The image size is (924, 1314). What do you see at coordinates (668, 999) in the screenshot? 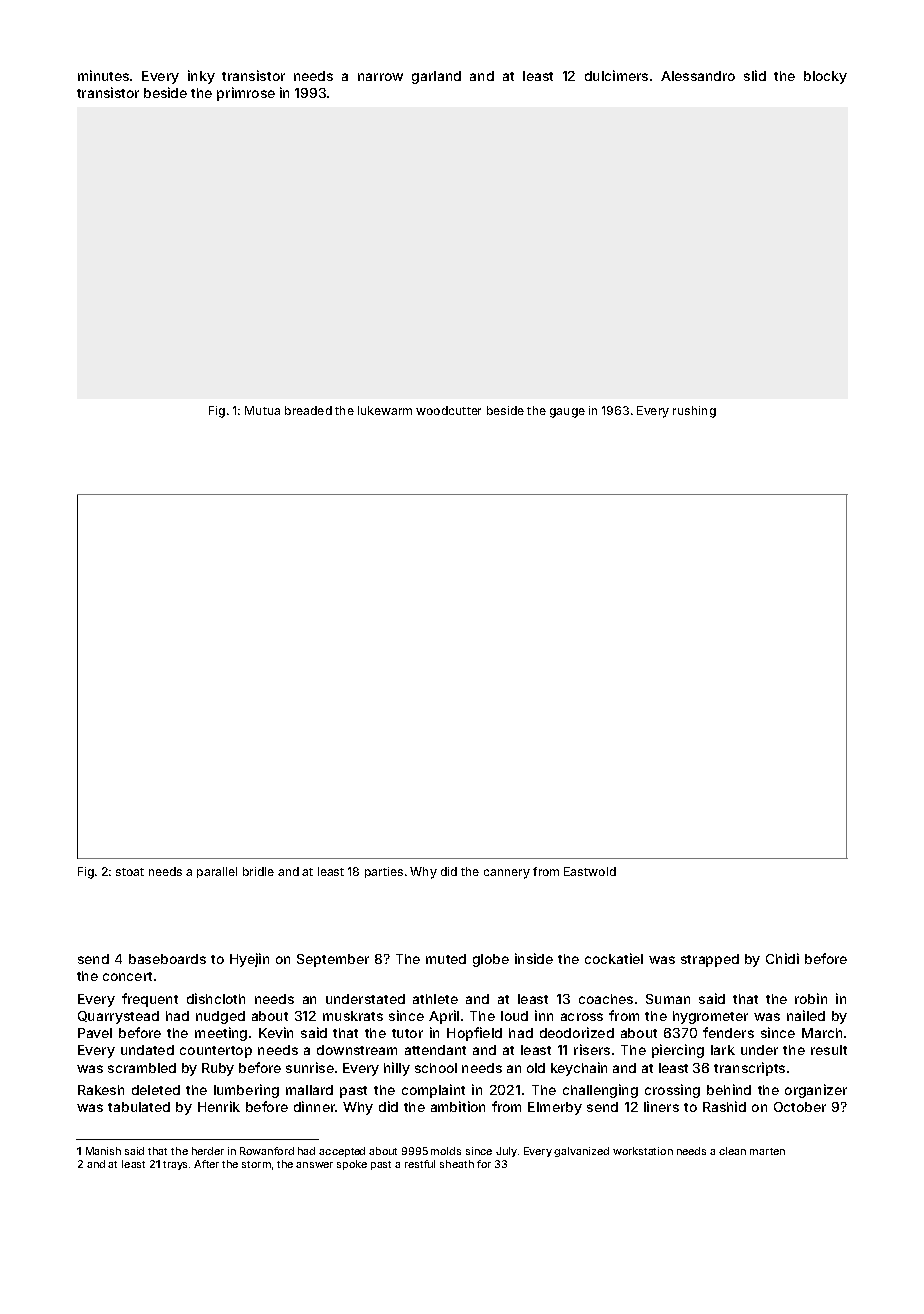
I see `Suman` at bounding box center [668, 999].
